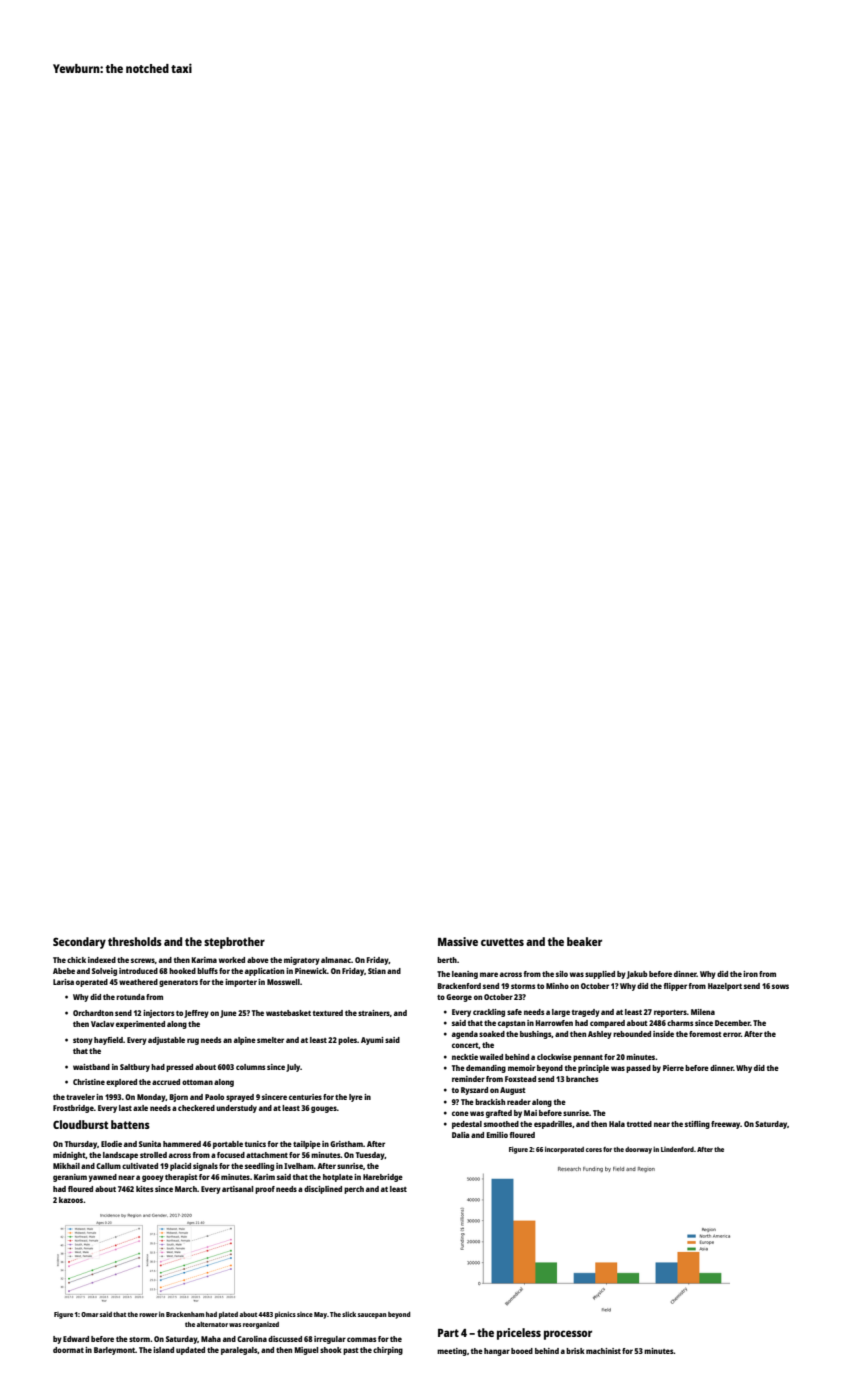  Describe the element at coordinates (180, 1167) in the screenshot. I see `placid` at that location.
